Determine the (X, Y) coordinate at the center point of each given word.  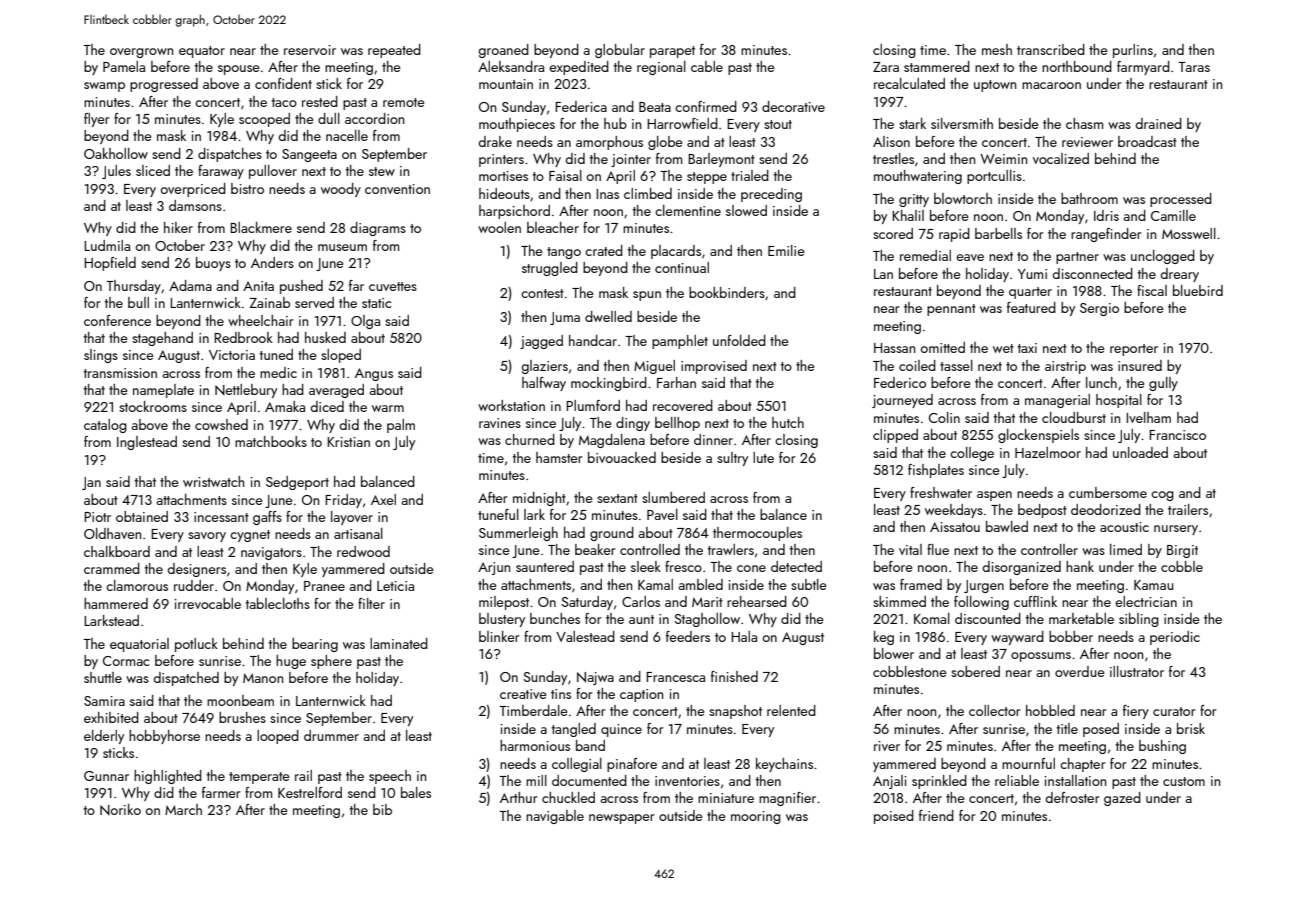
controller (1049, 549)
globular (620, 51)
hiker (178, 227)
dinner (713, 439)
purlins (1133, 51)
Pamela (124, 66)
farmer (221, 792)
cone (751, 568)
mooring (756, 817)
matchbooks (271, 441)
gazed (1122, 799)
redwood (363, 551)
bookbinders (727, 292)
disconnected (1092, 273)
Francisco (1177, 435)
